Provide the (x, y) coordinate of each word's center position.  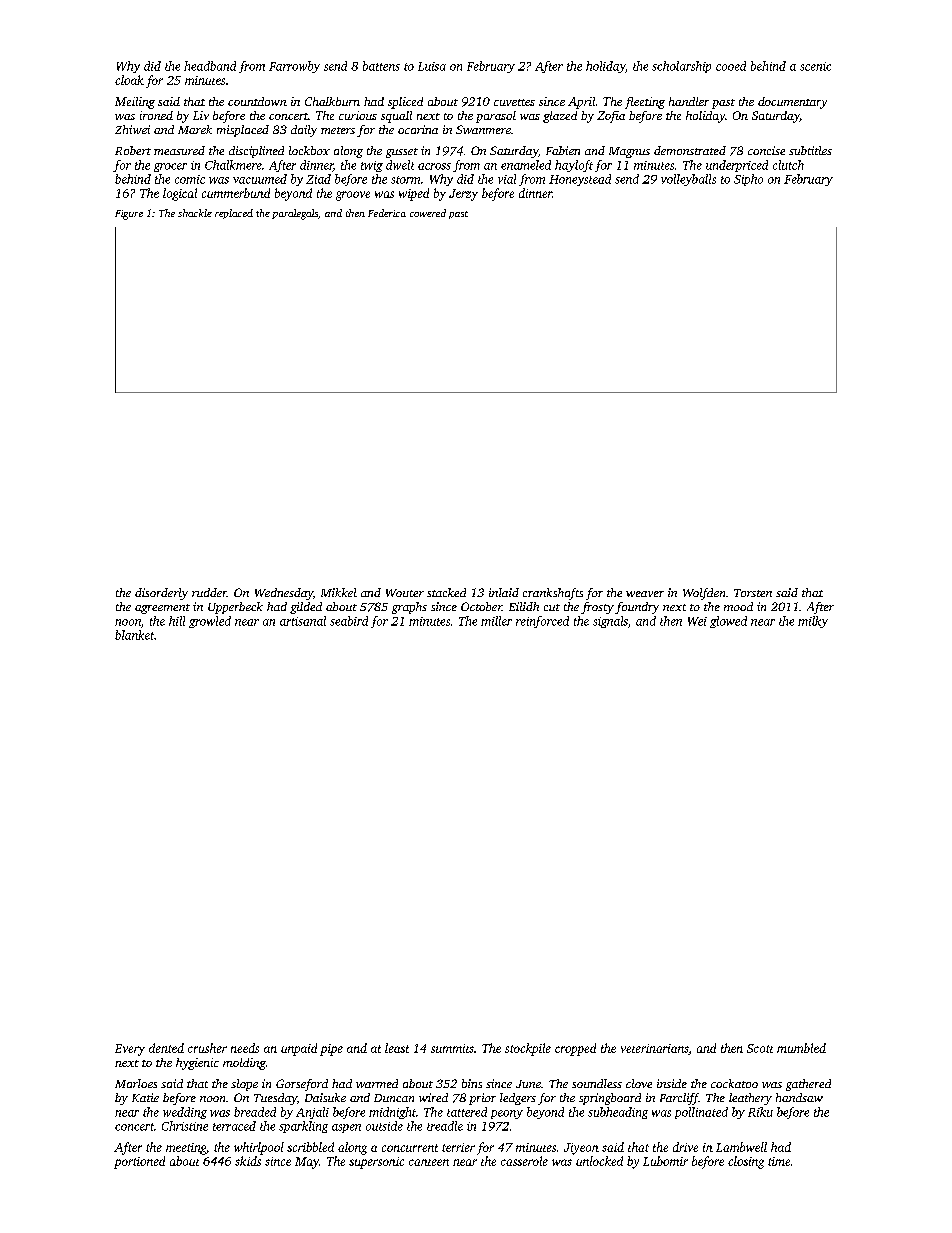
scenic (815, 66)
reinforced (542, 622)
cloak (129, 80)
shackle (195, 213)
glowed (728, 622)
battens (381, 66)
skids (248, 1161)
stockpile (528, 1049)
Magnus (629, 152)
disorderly (161, 594)
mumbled (801, 1048)
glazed (560, 117)
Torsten (753, 593)
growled (210, 622)
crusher (207, 1048)
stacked (446, 592)
